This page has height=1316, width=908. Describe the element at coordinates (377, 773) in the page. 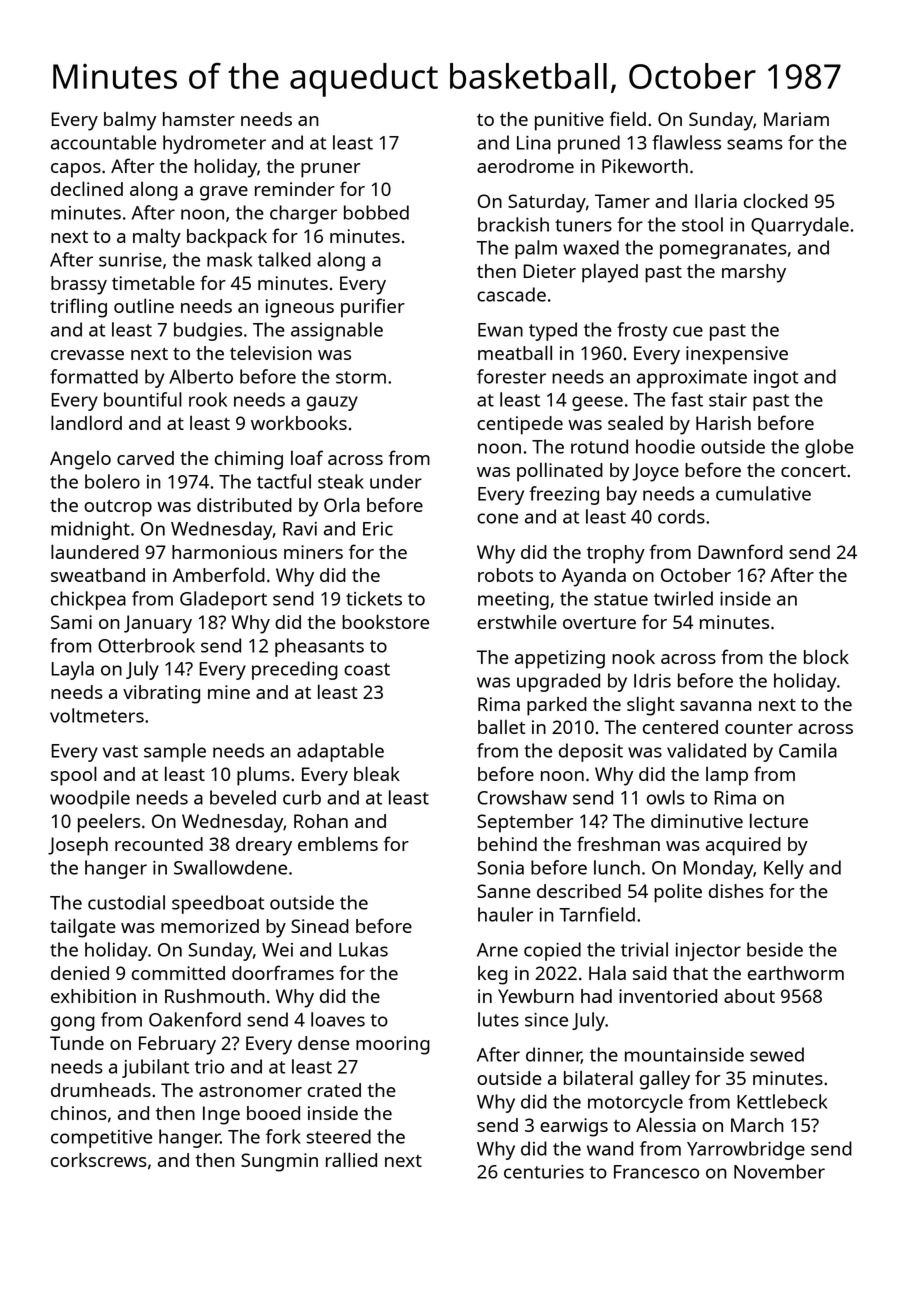

I see `bleak` at that location.
